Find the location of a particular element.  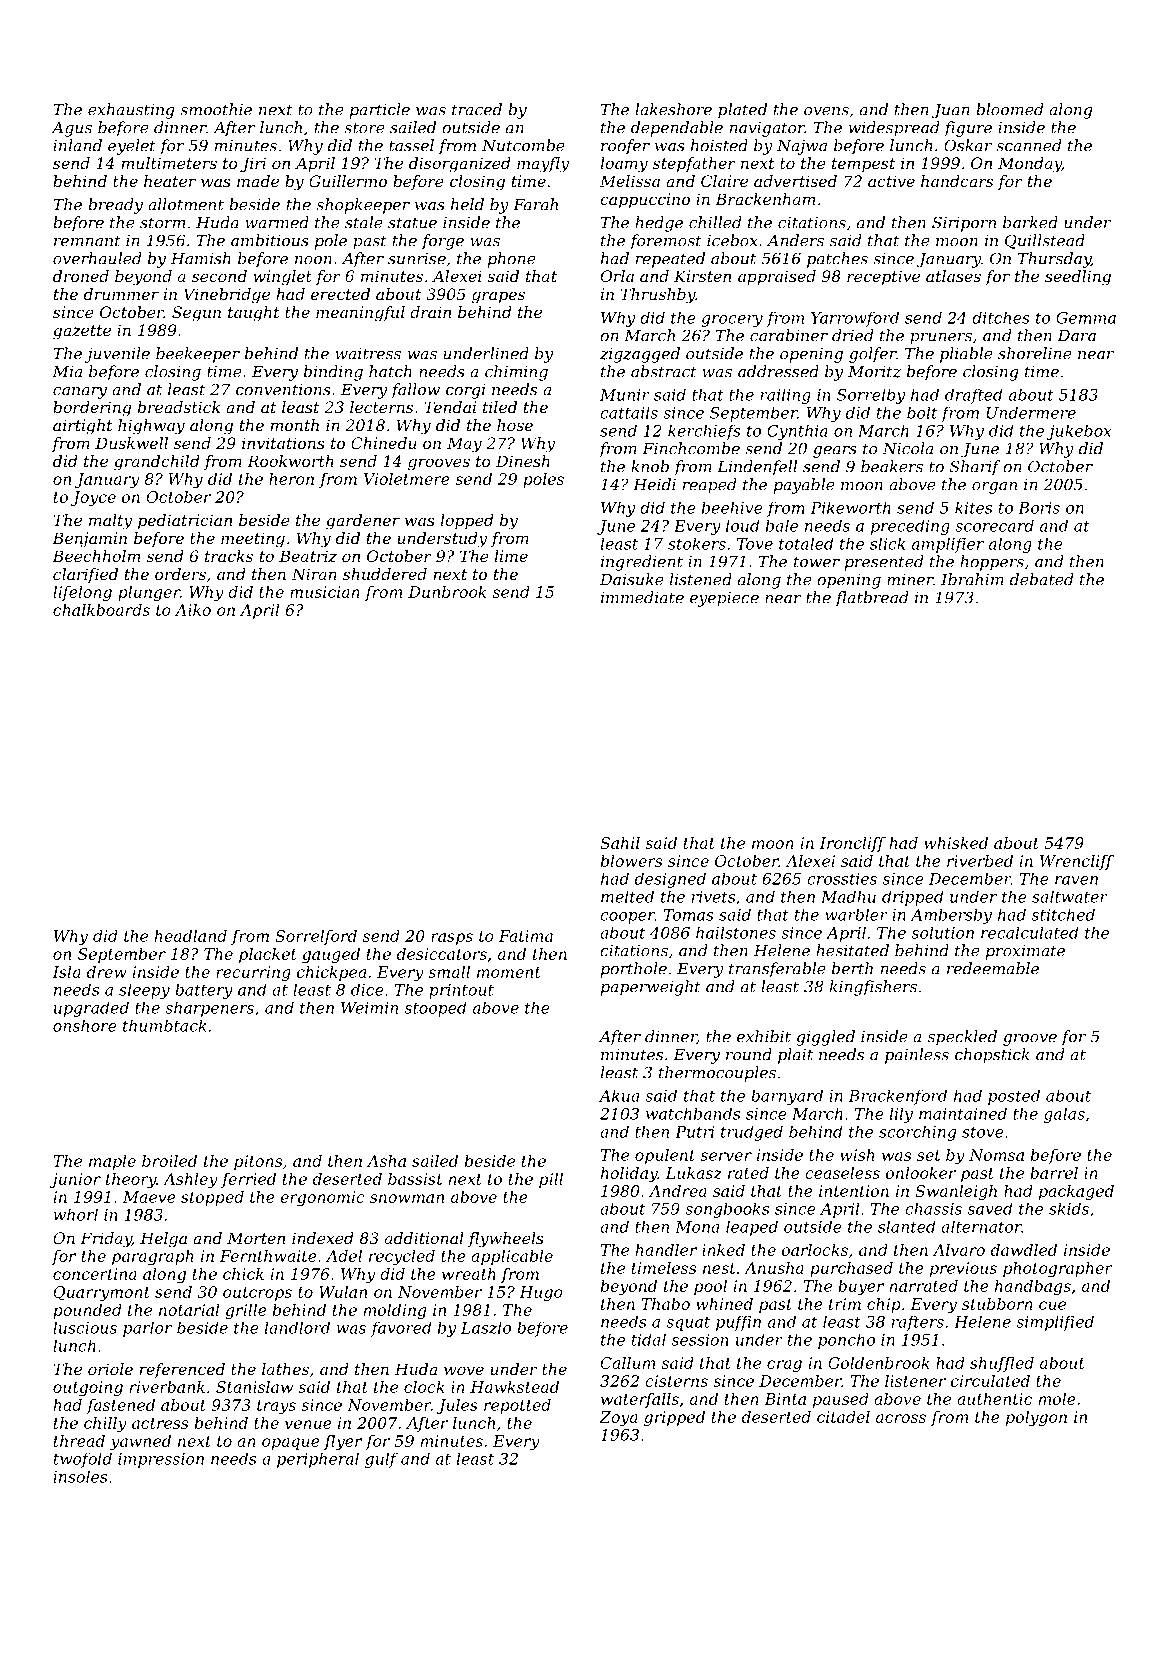

headland is located at coordinates (190, 936).
